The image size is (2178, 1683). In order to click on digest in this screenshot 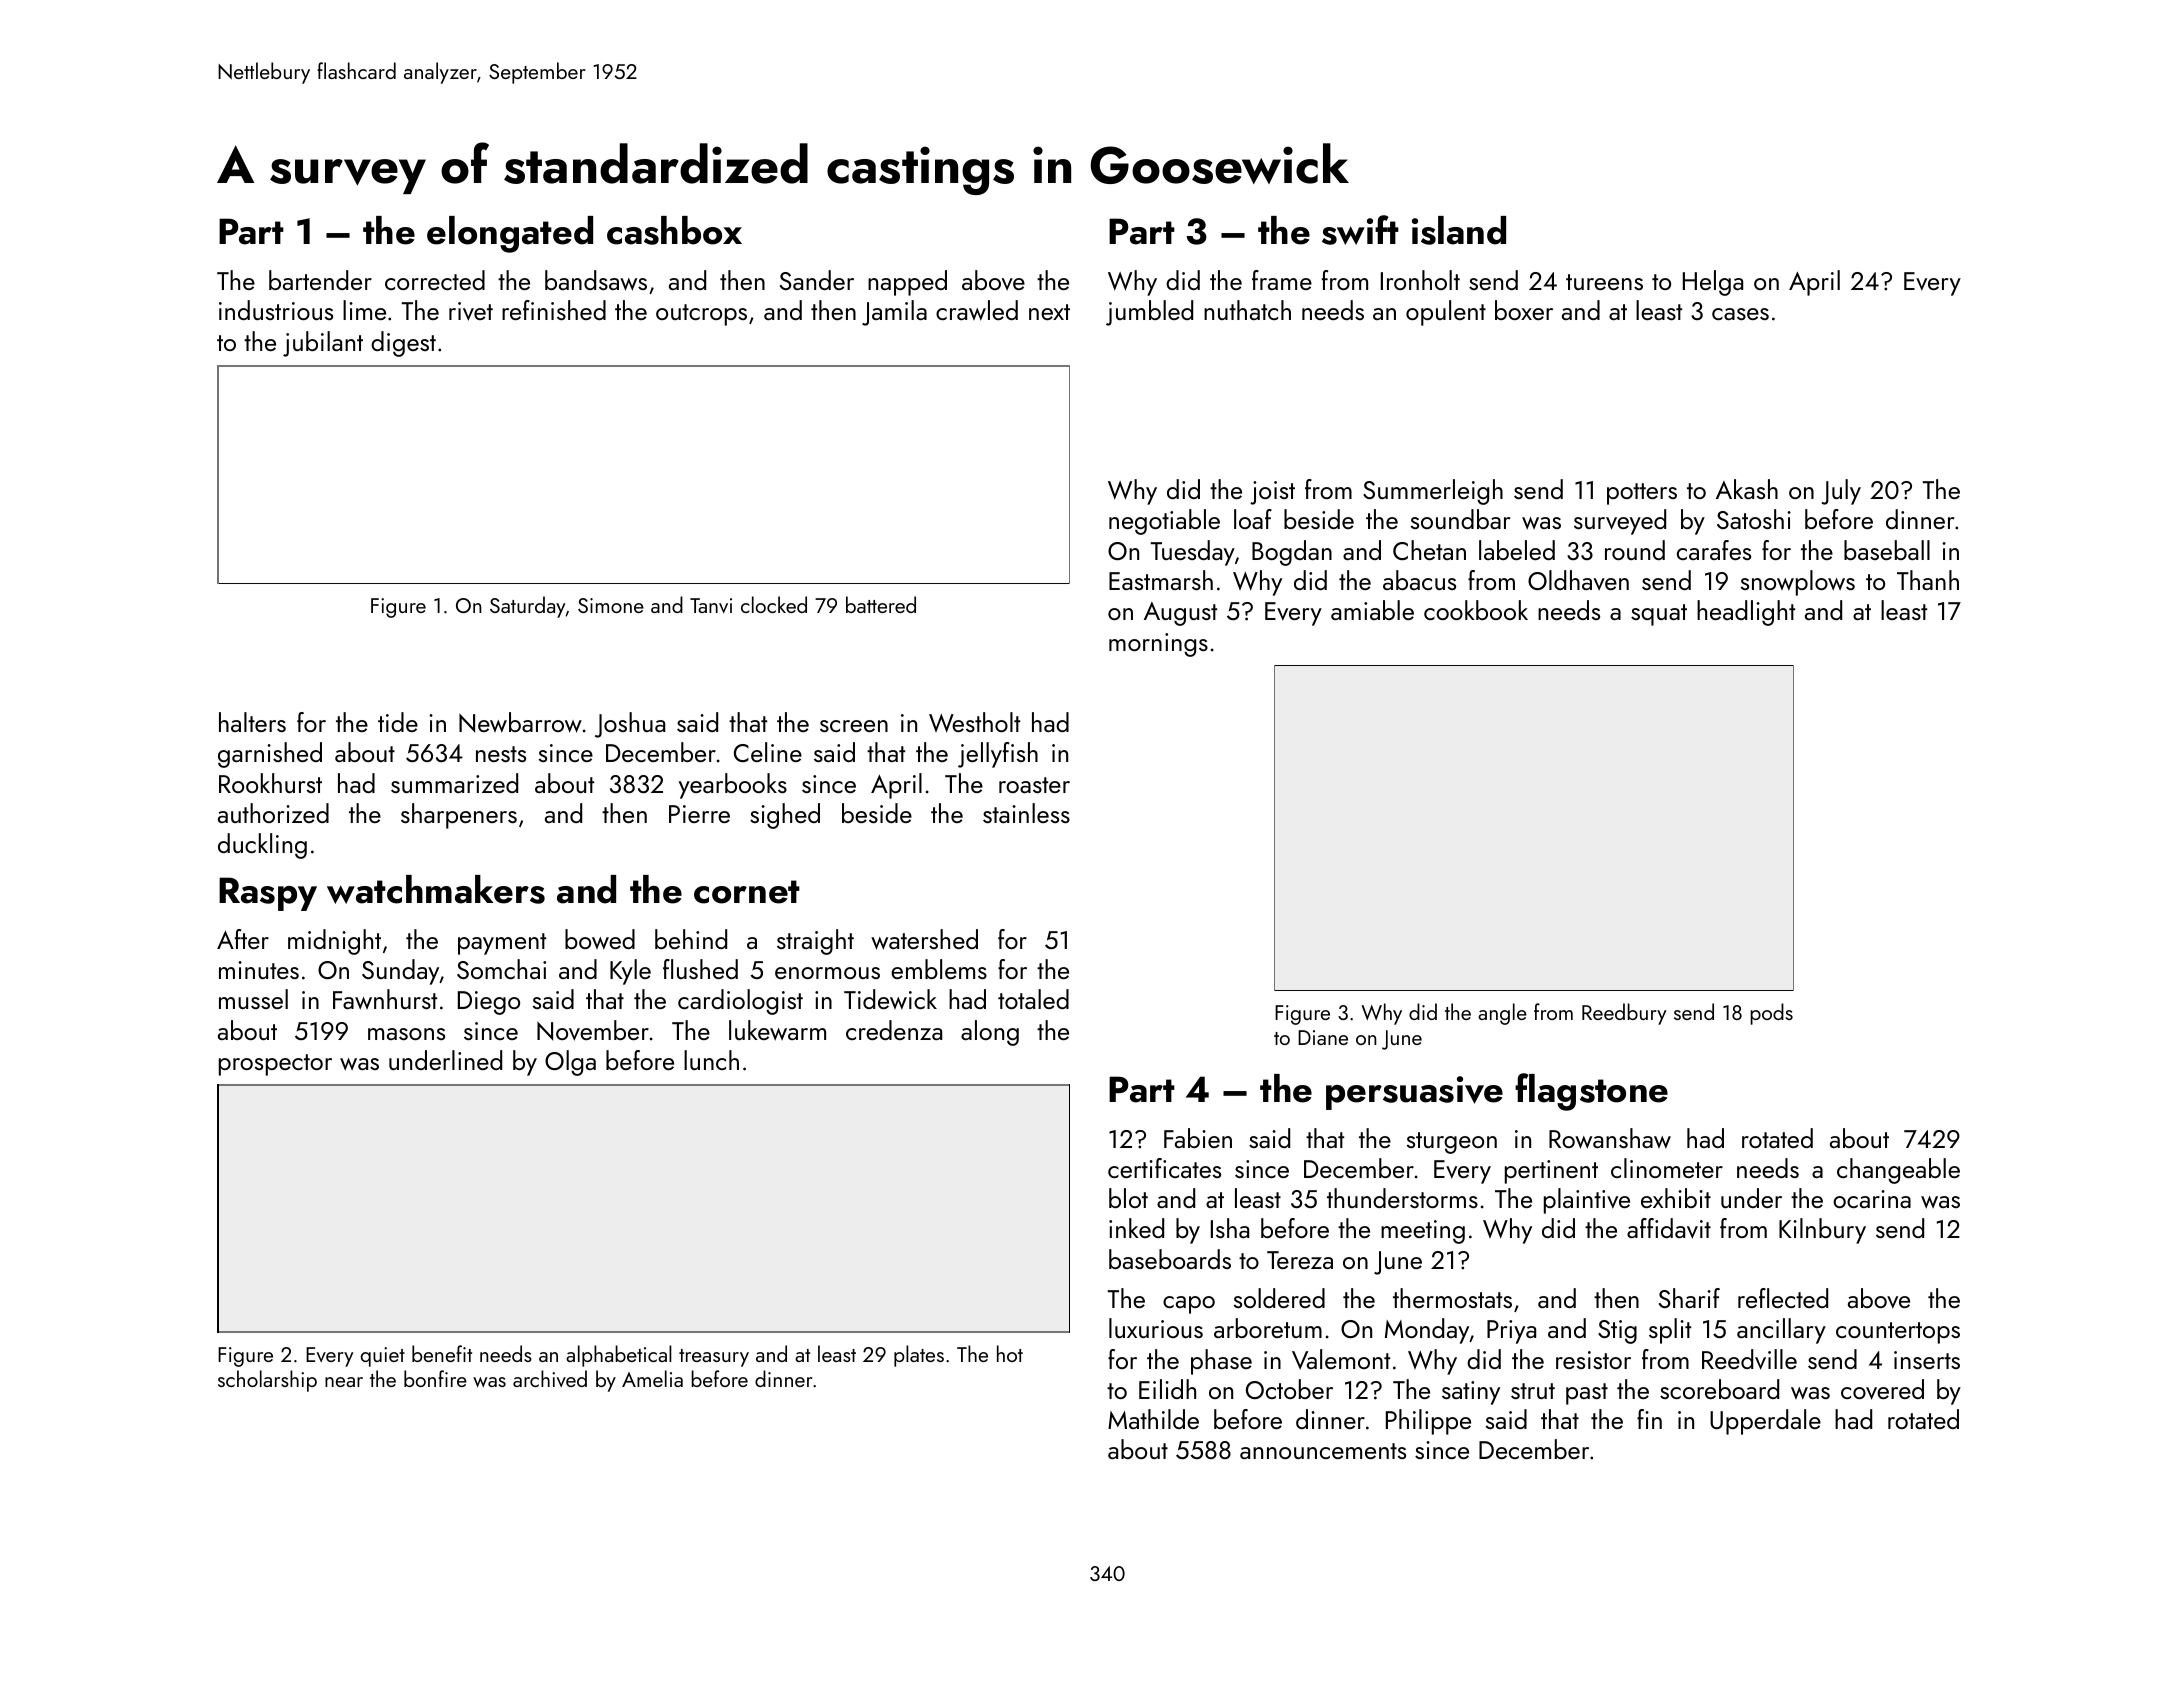, I will do `click(403, 344)`.
